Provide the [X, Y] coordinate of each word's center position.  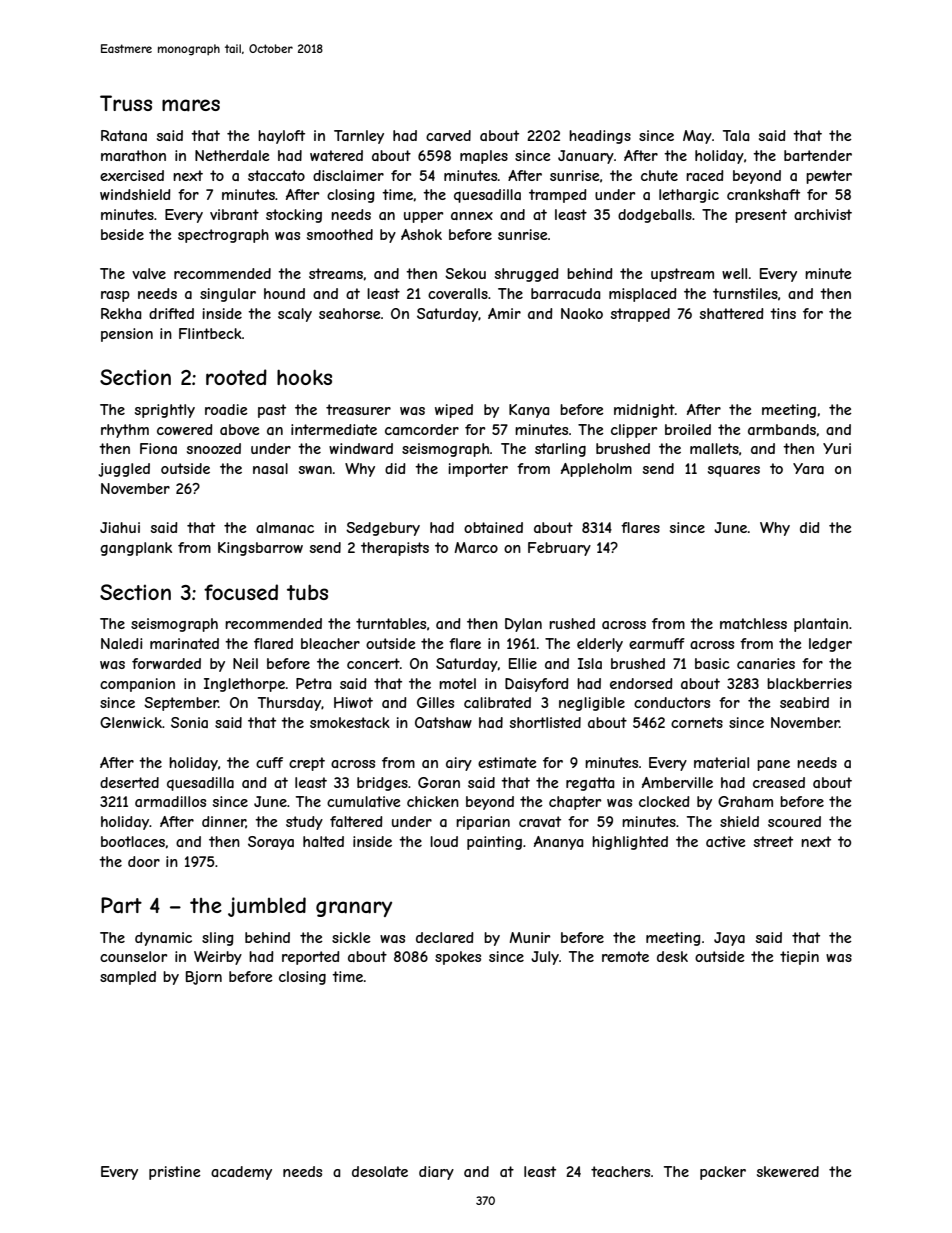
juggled [124, 470]
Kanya [529, 411]
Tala [736, 135]
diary [436, 1173]
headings [600, 137]
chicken [433, 801]
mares [191, 105]
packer [723, 1173]
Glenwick [131, 722]
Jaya [729, 939]
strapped [640, 315]
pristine [175, 1173]
